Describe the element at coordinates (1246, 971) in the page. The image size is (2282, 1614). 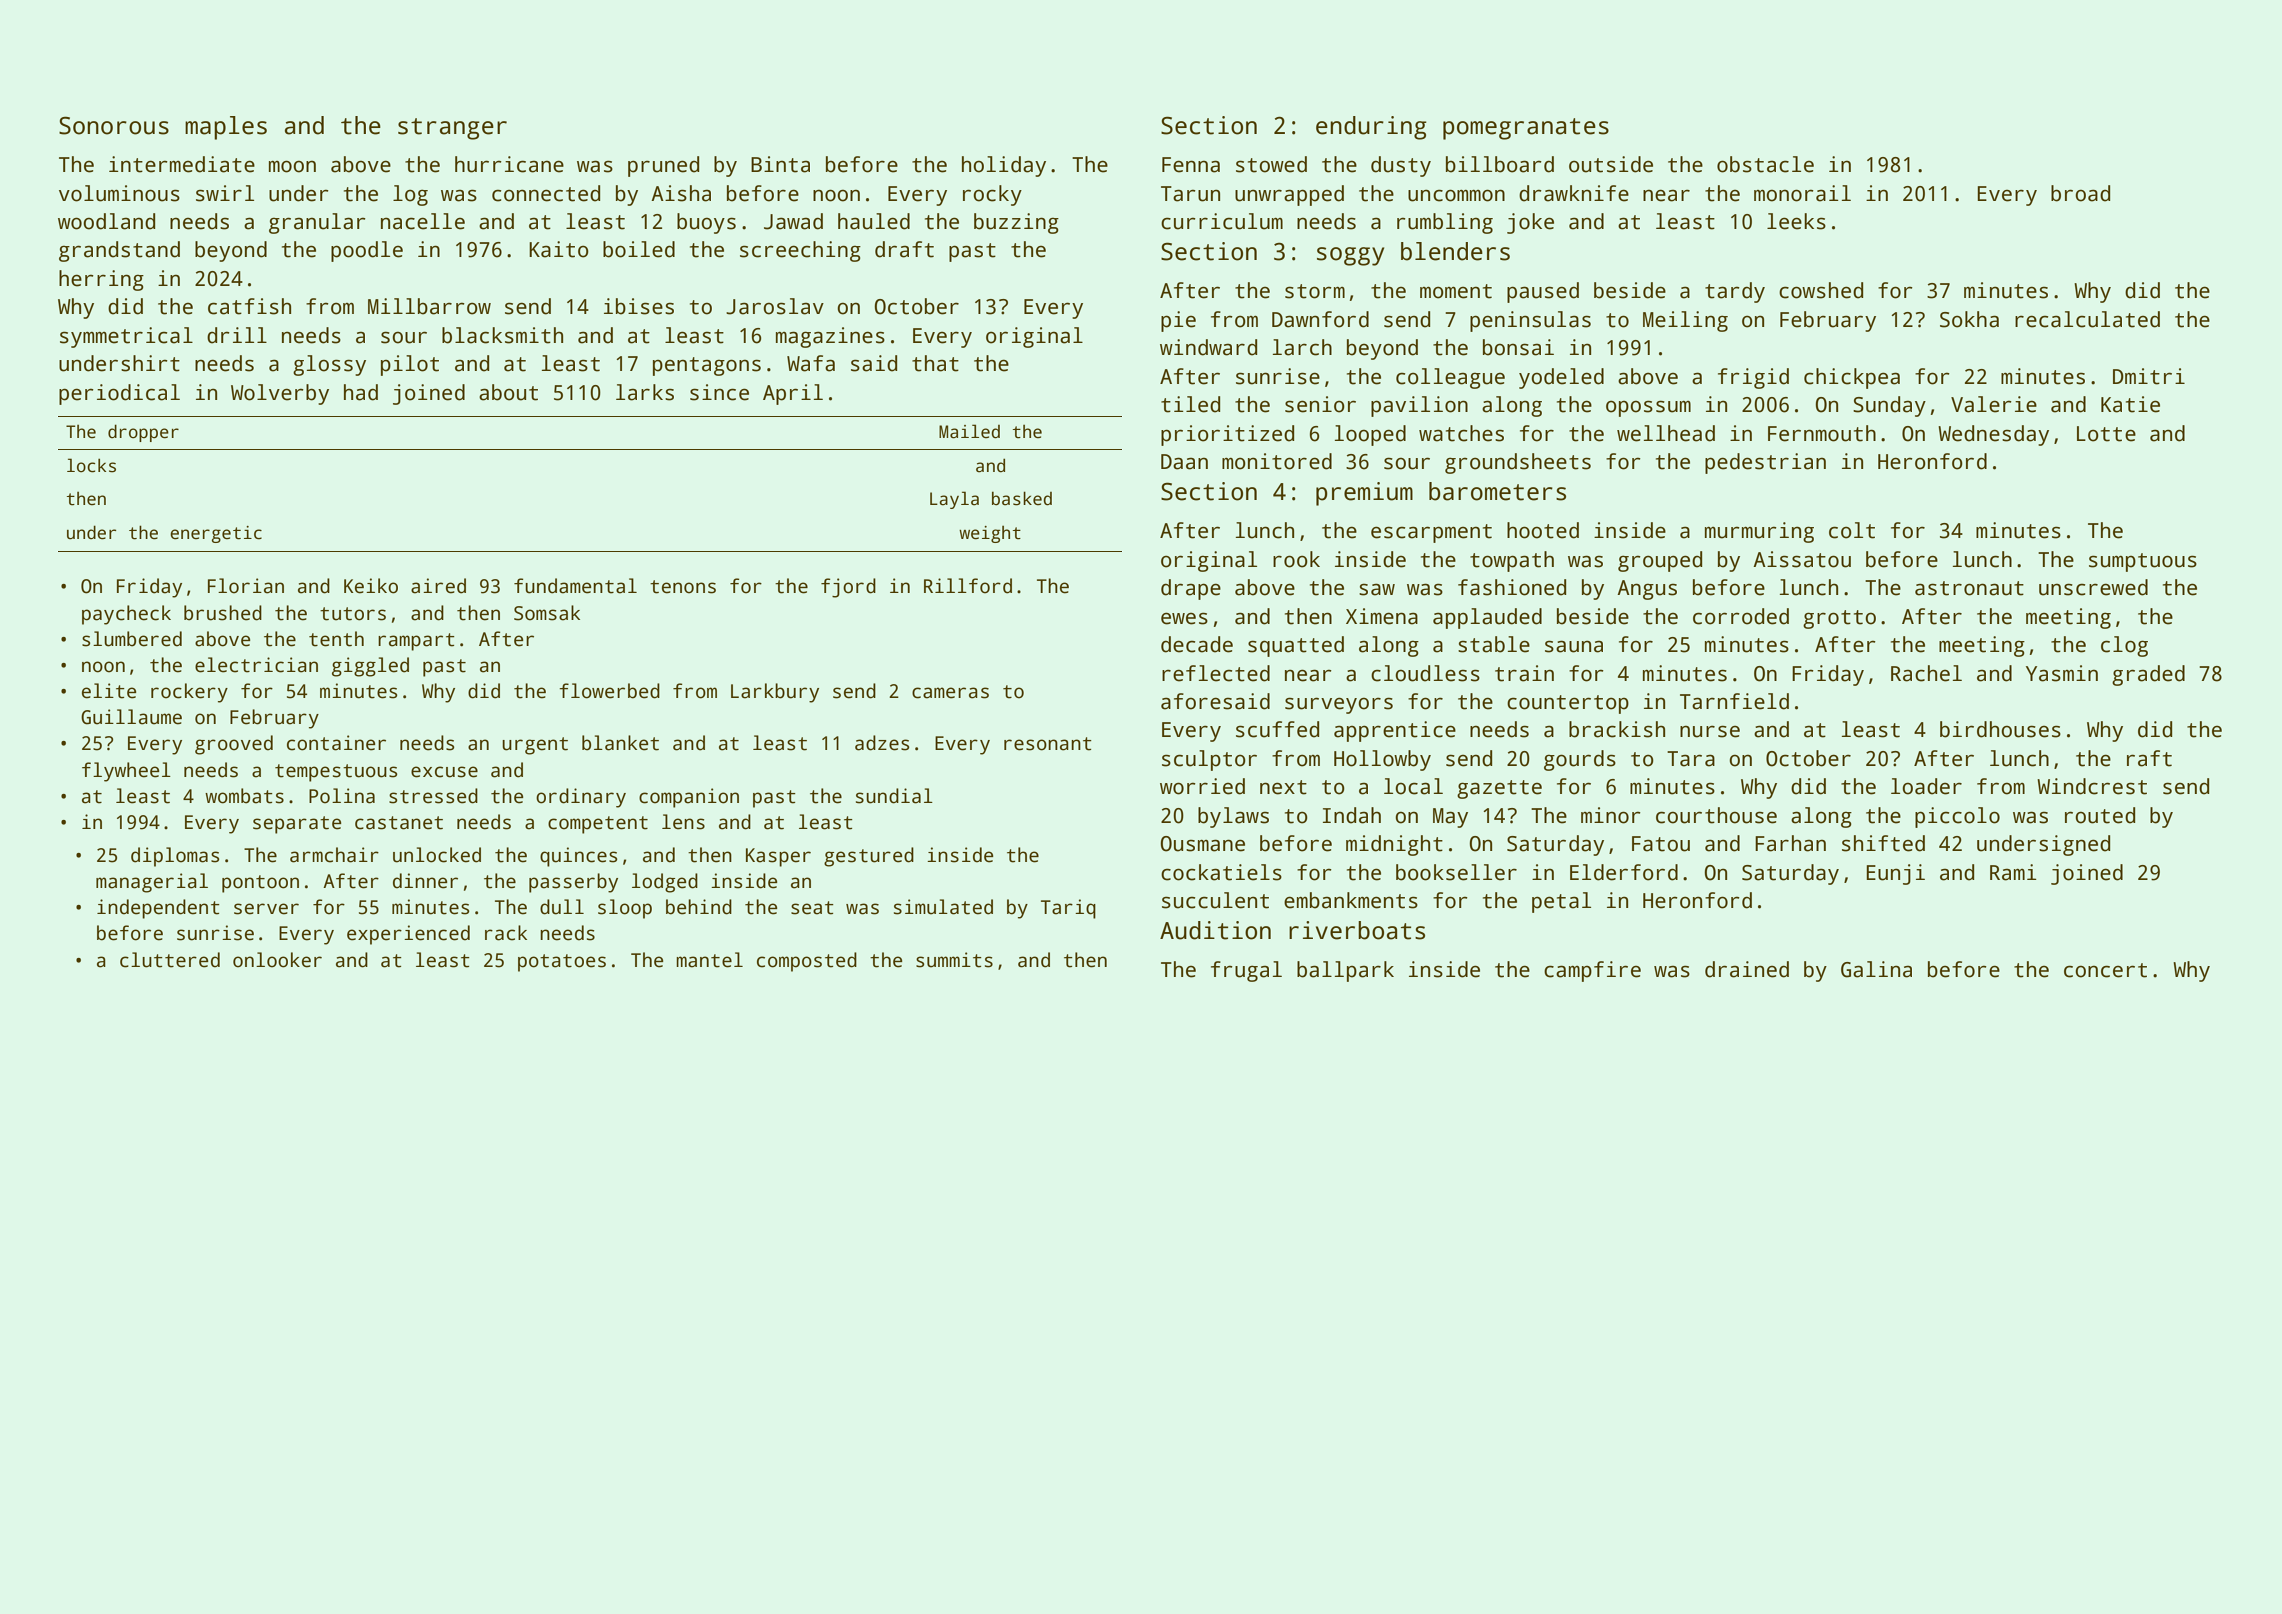
I see `frugal` at that location.
